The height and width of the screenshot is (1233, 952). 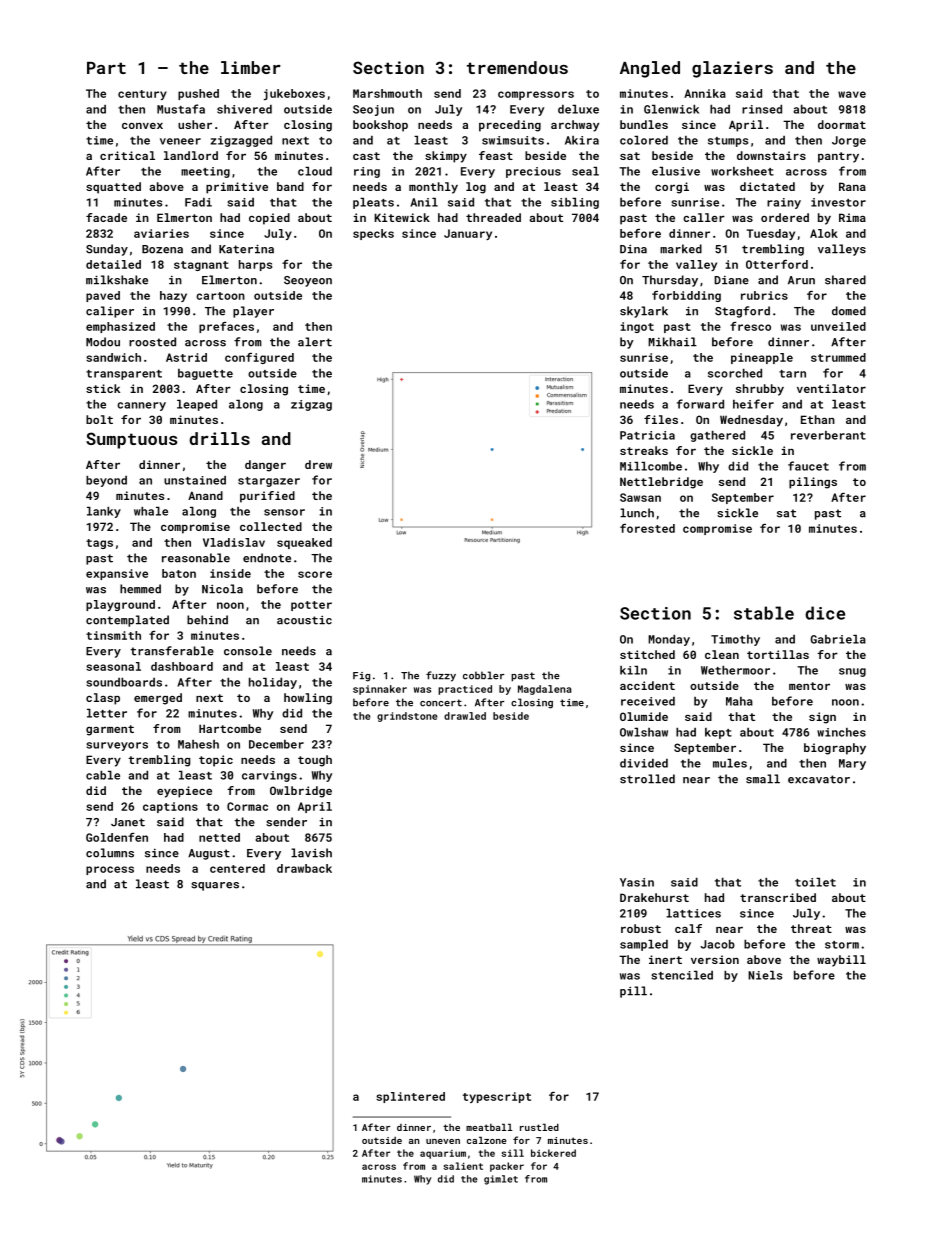 What do you see at coordinates (517, 67) in the screenshot?
I see `tremendous` at bounding box center [517, 67].
